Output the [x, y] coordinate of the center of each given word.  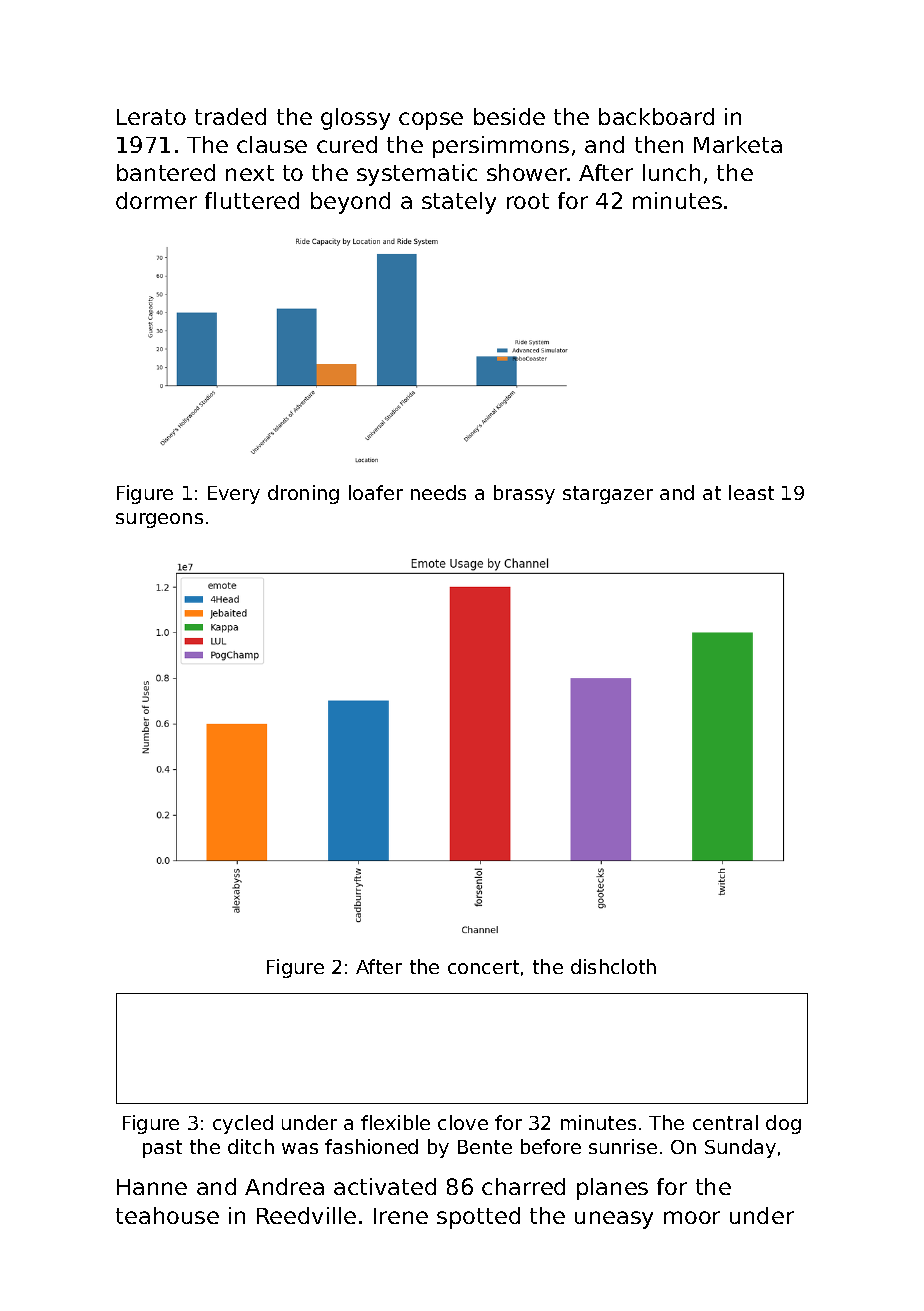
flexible [395, 1122]
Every [234, 495]
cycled [243, 1124]
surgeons [159, 520]
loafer [376, 492]
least [751, 492]
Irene [401, 1216]
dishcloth [613, 966]
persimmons [501, 147]
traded [230, 116]
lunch [671, 172]
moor [692, 1217]
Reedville [306, 1215]
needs [438, 492]
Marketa [738, 144]
